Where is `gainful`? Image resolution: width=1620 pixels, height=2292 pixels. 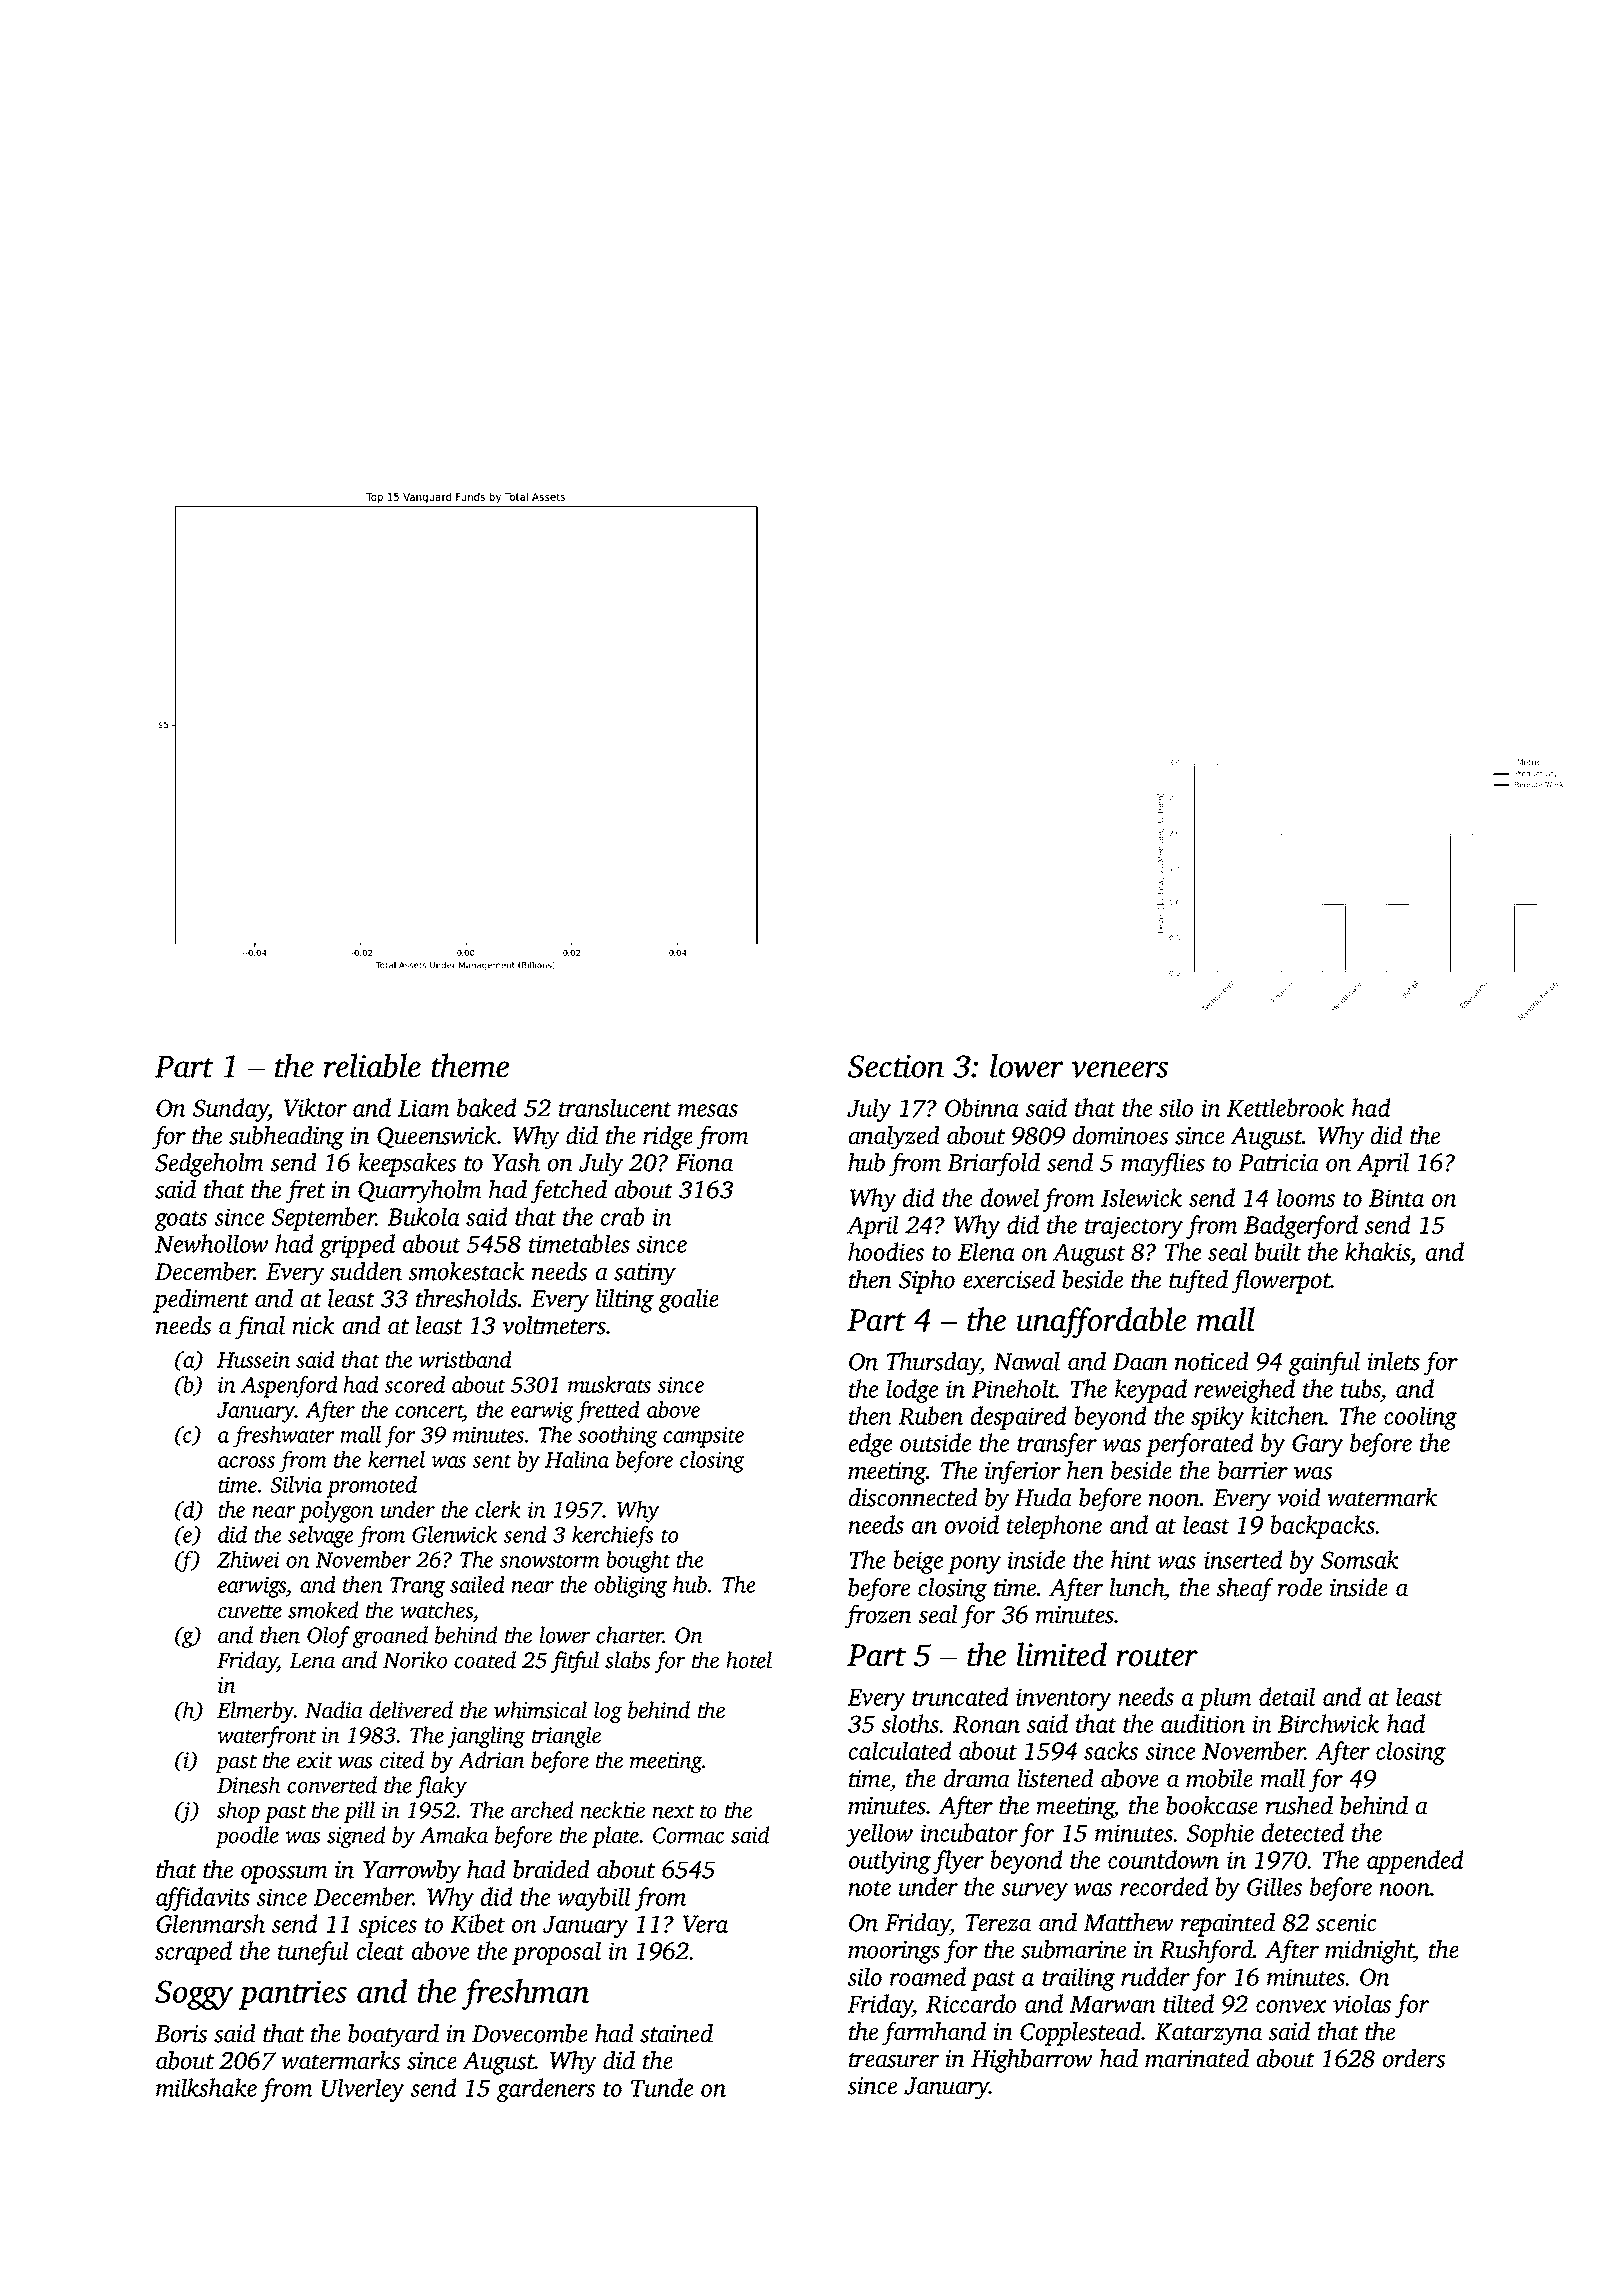
gainful is located at coordinates (1324, 1363).
